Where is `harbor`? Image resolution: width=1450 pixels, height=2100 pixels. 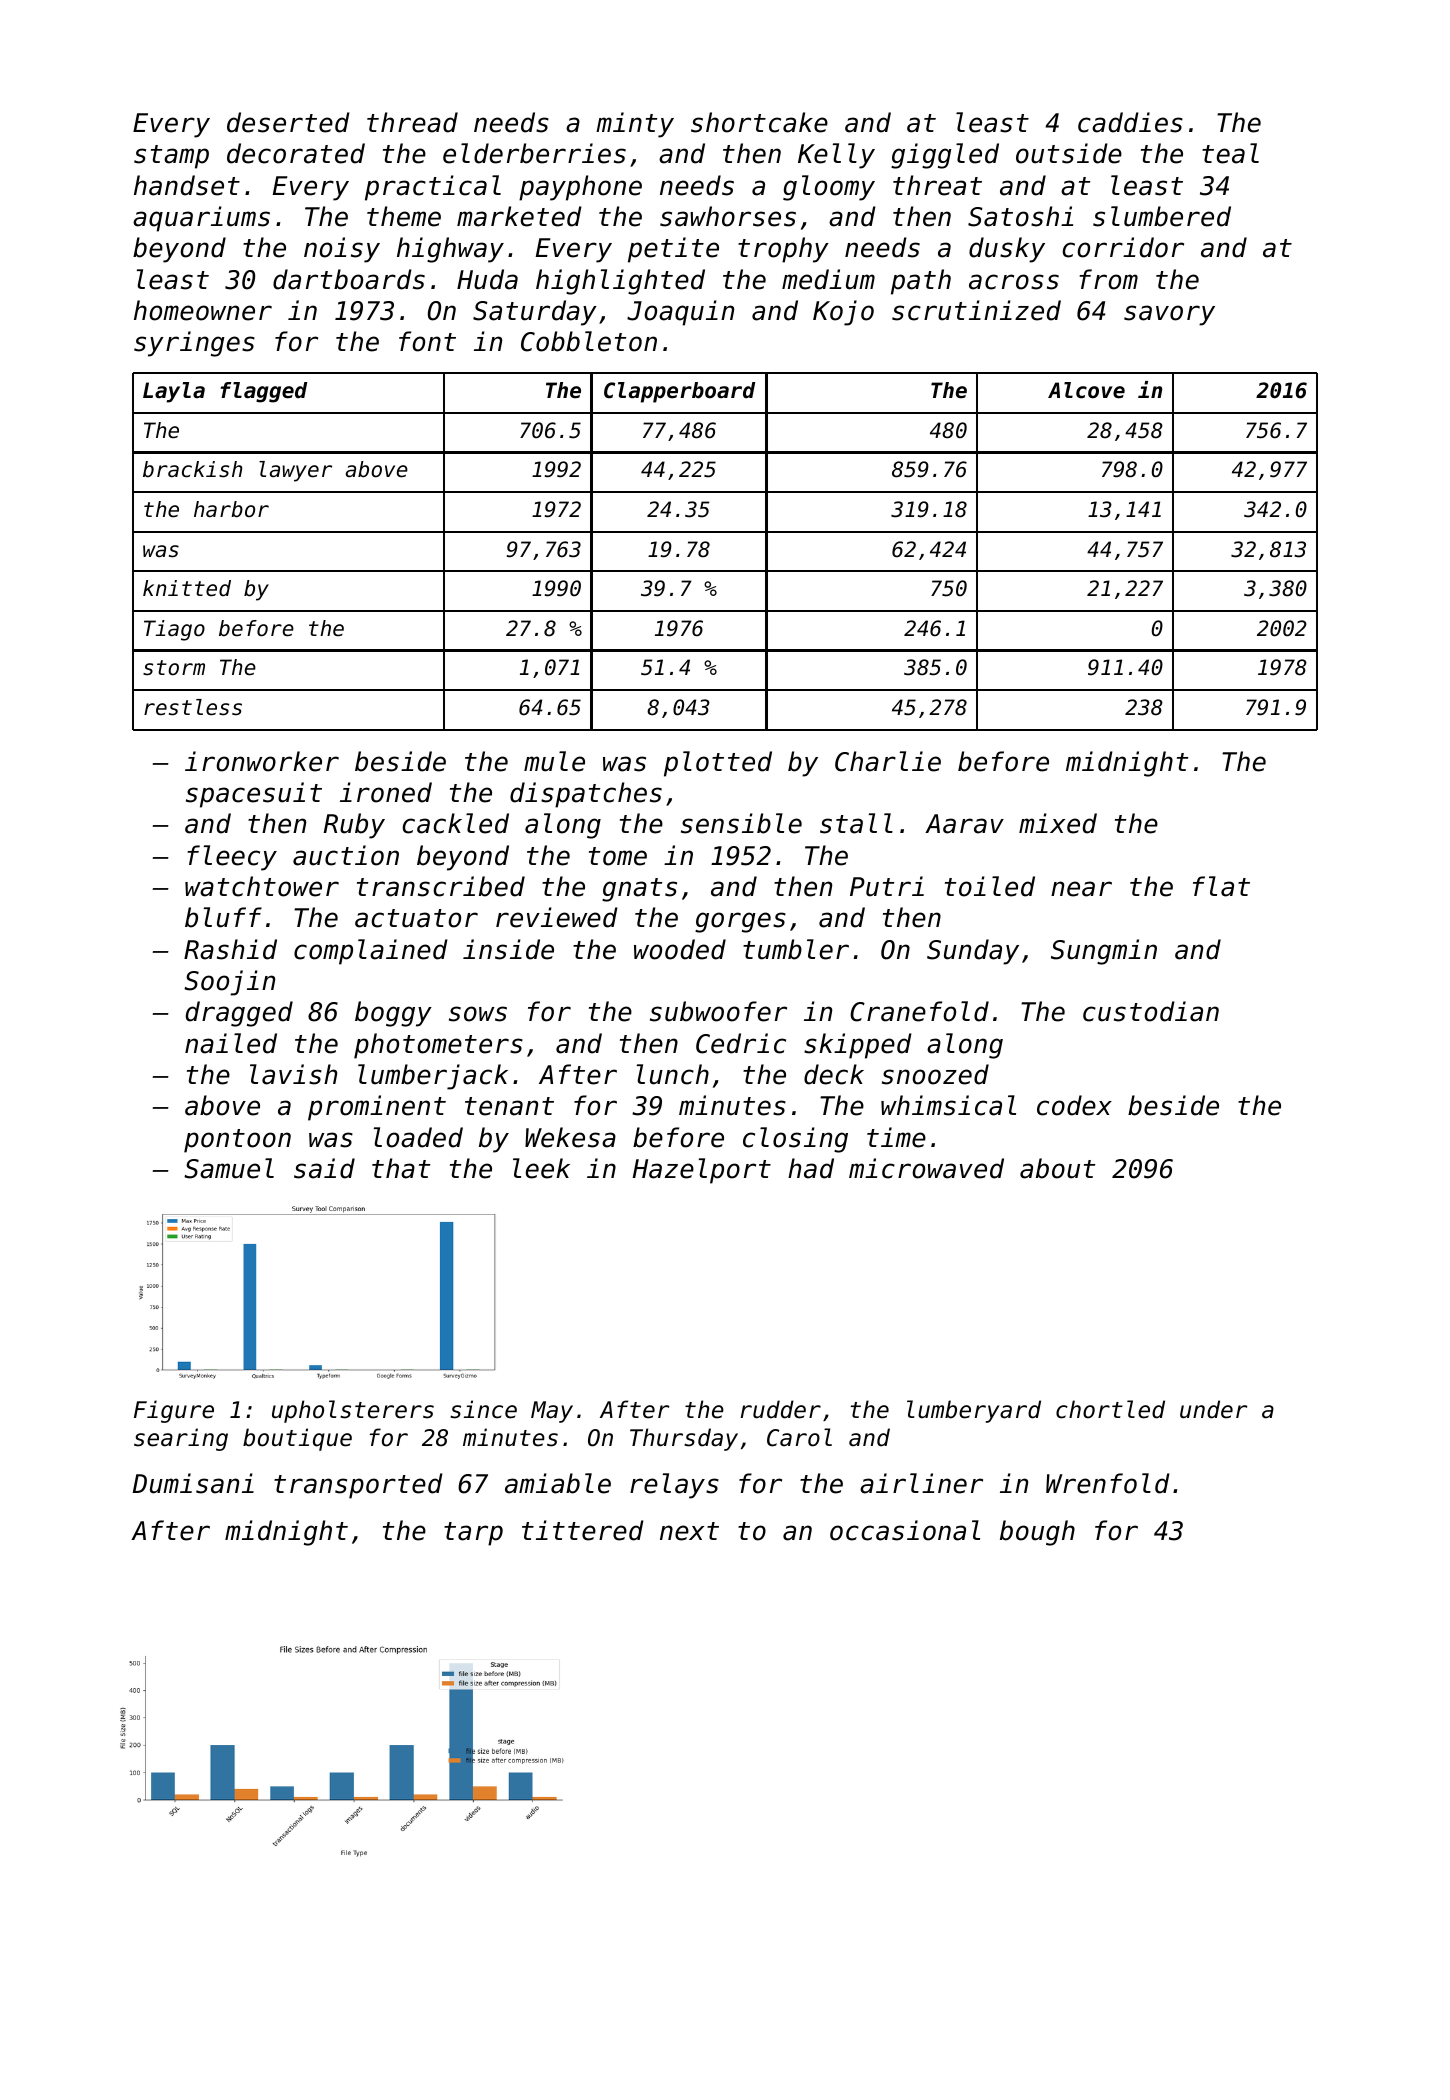 harbor is located at coordinates (231, 509).
